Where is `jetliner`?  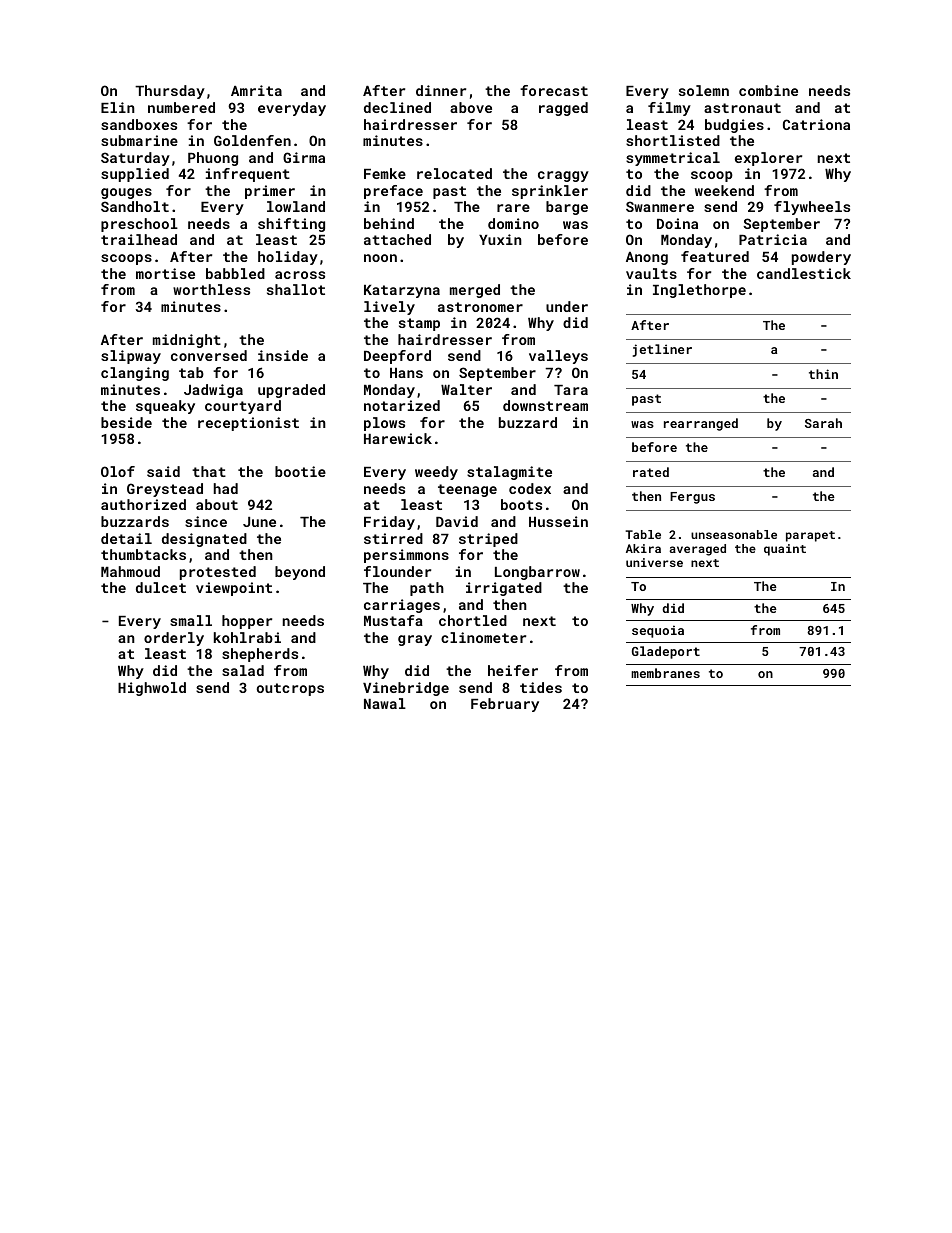
jetliner is located at coordinates (662, 350).
